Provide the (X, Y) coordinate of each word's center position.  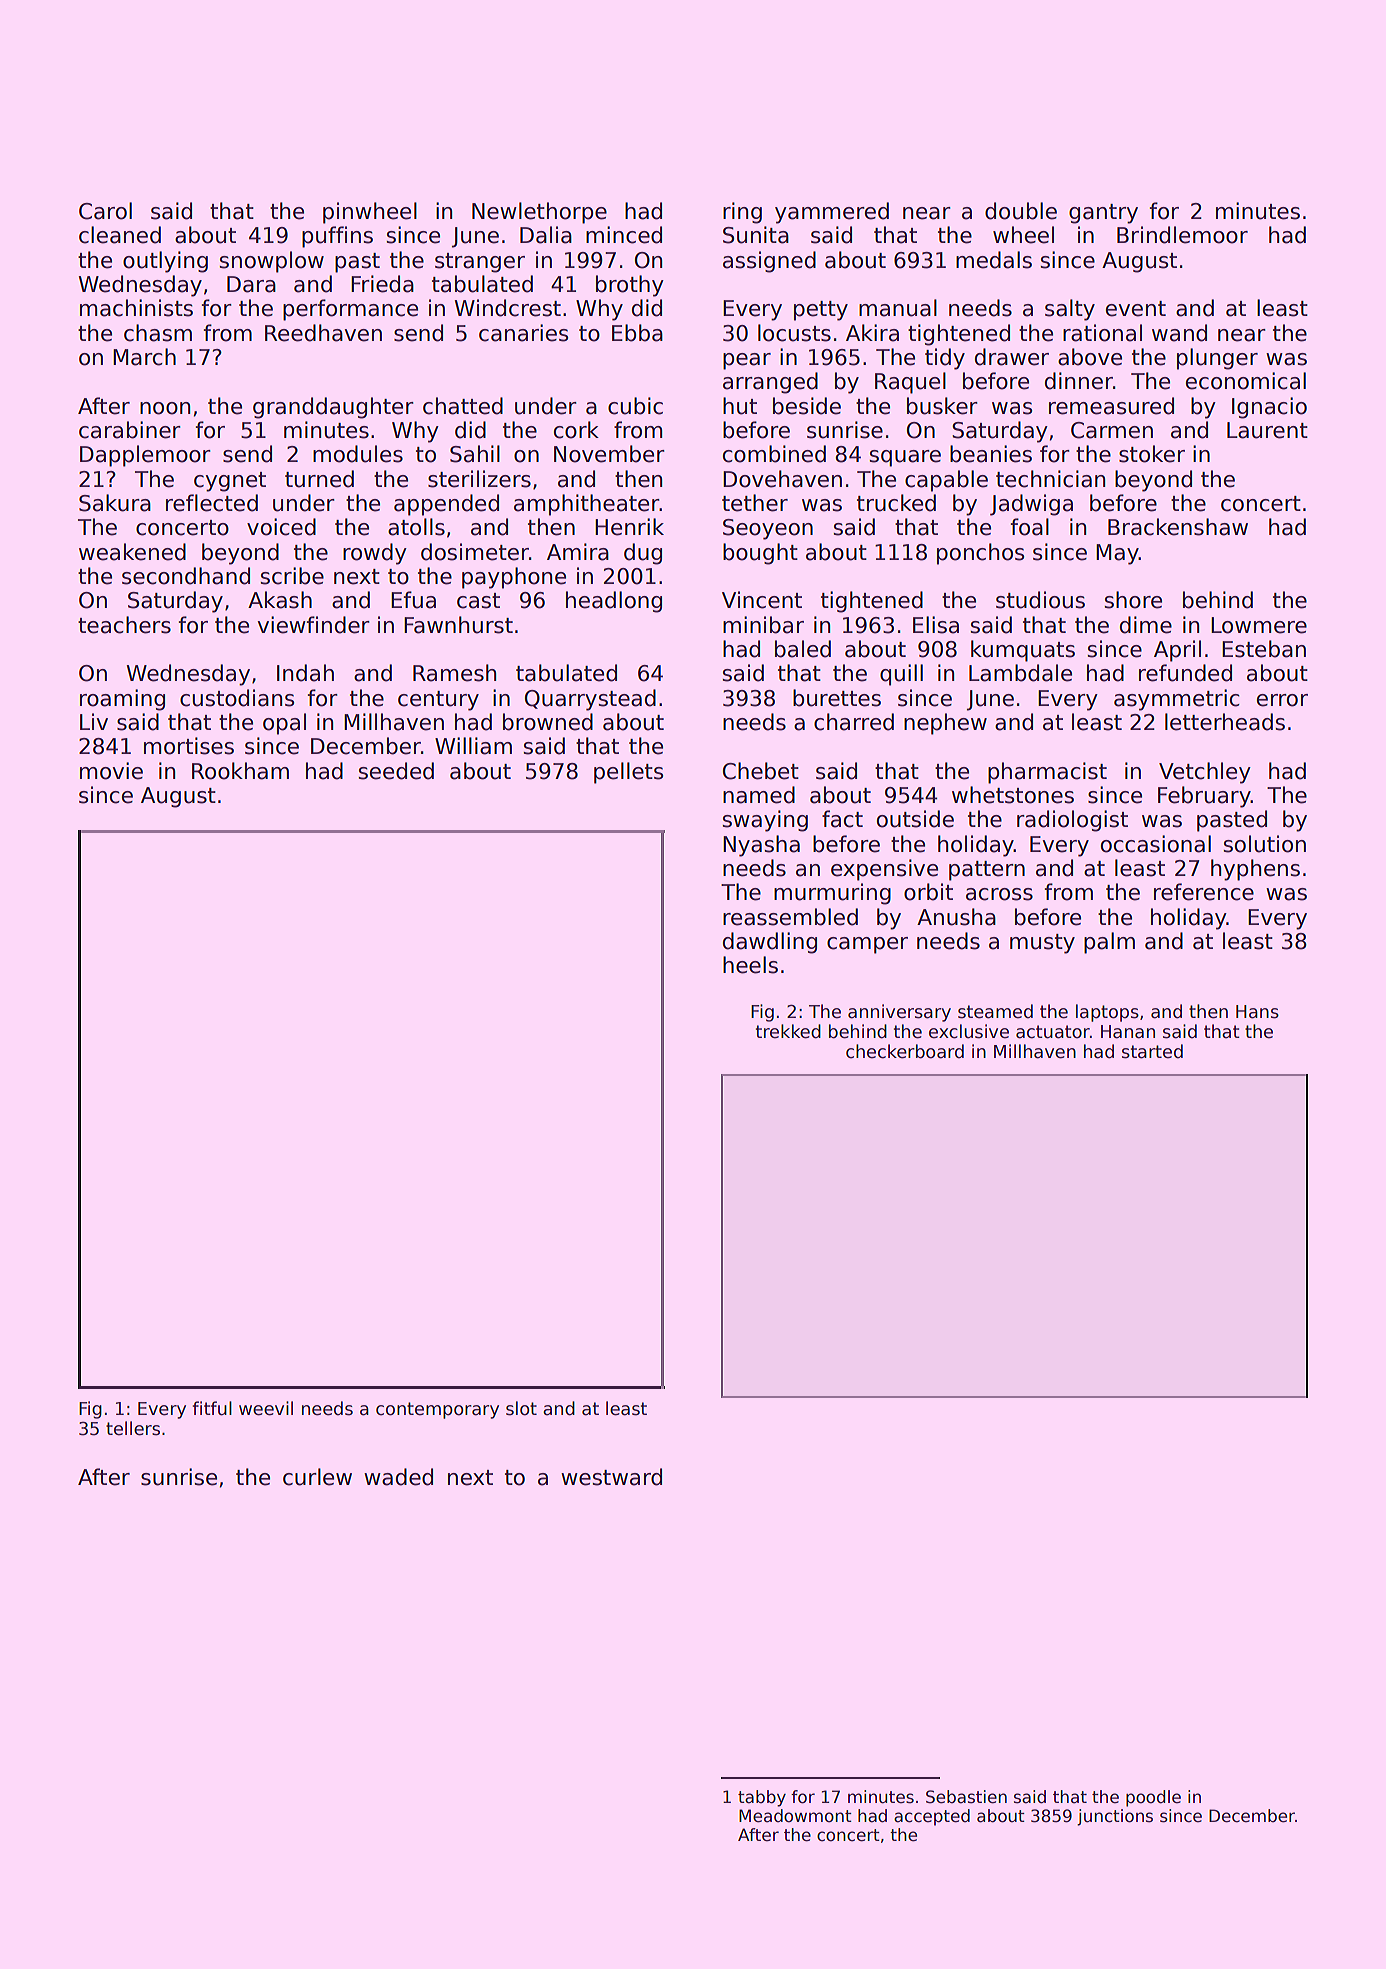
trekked (788, 1031)
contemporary (437, 1410)
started (1152, 1051)
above (1090, 357)
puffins (337, 237)
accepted (932, 1817)
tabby (762, 1798)
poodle (1153, 1798)
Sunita (756, 235)
